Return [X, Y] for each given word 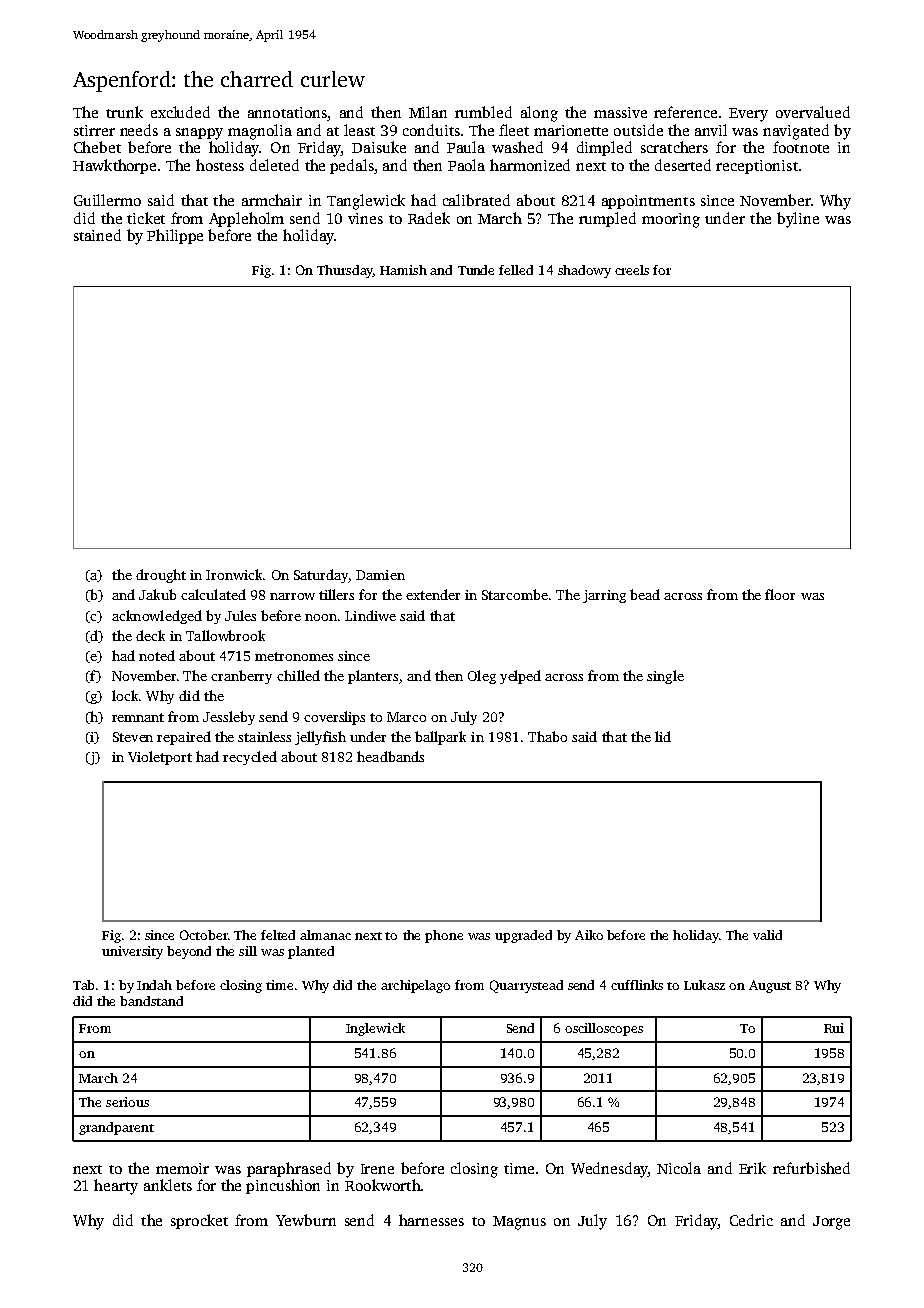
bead [645, 594]
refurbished [811, 1168]
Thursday [345, 271]
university [132, 952]
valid [767, 935]
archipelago [415, 986]
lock [125, 695]
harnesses [431, 1220]
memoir [182, 1168]
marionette [571, 130]
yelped [520, 677]
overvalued [813, 112]
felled [516, 270]
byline [798, 220]
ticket [146, 218]
